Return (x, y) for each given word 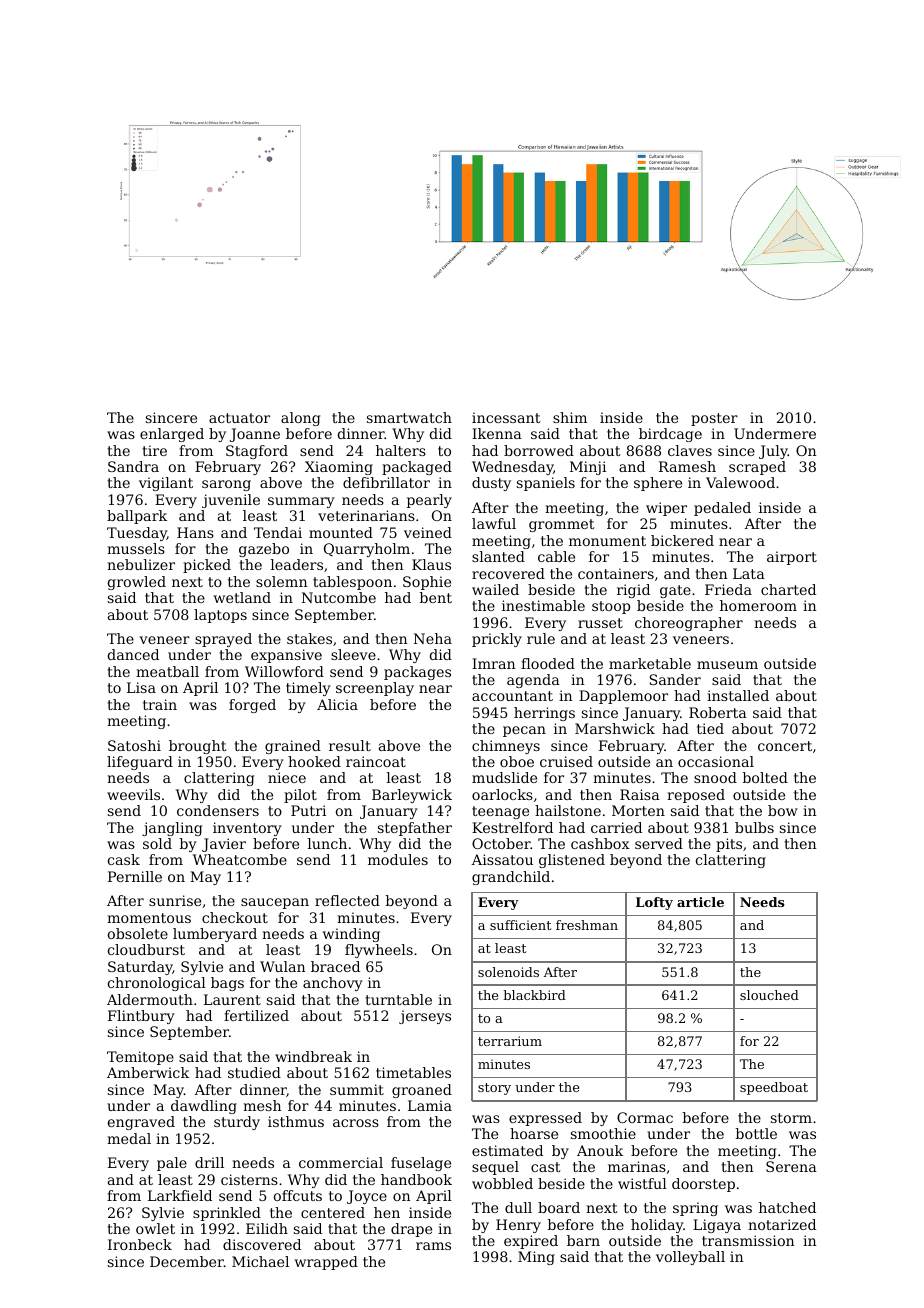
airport (792, 558)
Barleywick (412, 796)
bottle (756, 1133)
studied (254, 1072)
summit (357, 1089)
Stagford (257, 452)
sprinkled (227, 1214)
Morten (638, 810)
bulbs (754, 827)
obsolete (138, 933)
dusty (491, 484)
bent (436, 597)
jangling (172, 829)
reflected (347, 900)
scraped (757, 468)
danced (133, 654)
